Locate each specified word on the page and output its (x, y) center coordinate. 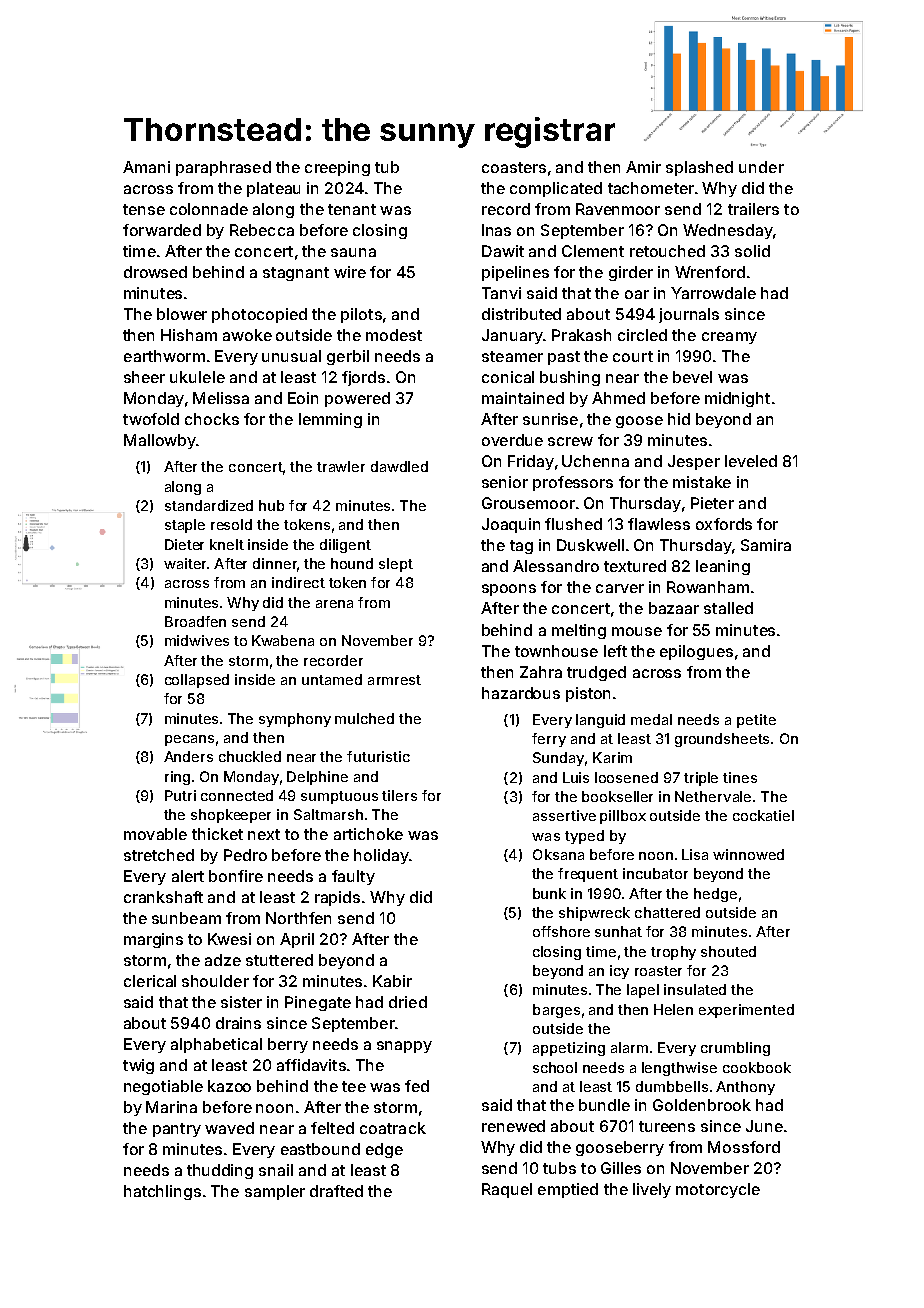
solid (752, 251)
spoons (509, 590)
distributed (521, 314)
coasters (514, 167)
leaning (723, 567)
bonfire (236, 876)
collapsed (197, 681)
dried (408, 1002)
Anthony (745, 1088)
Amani (146, 167)
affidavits (311, 1065)
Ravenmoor (618, 209)
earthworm (164, 356)
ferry (549, 740)
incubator (655, 873)
